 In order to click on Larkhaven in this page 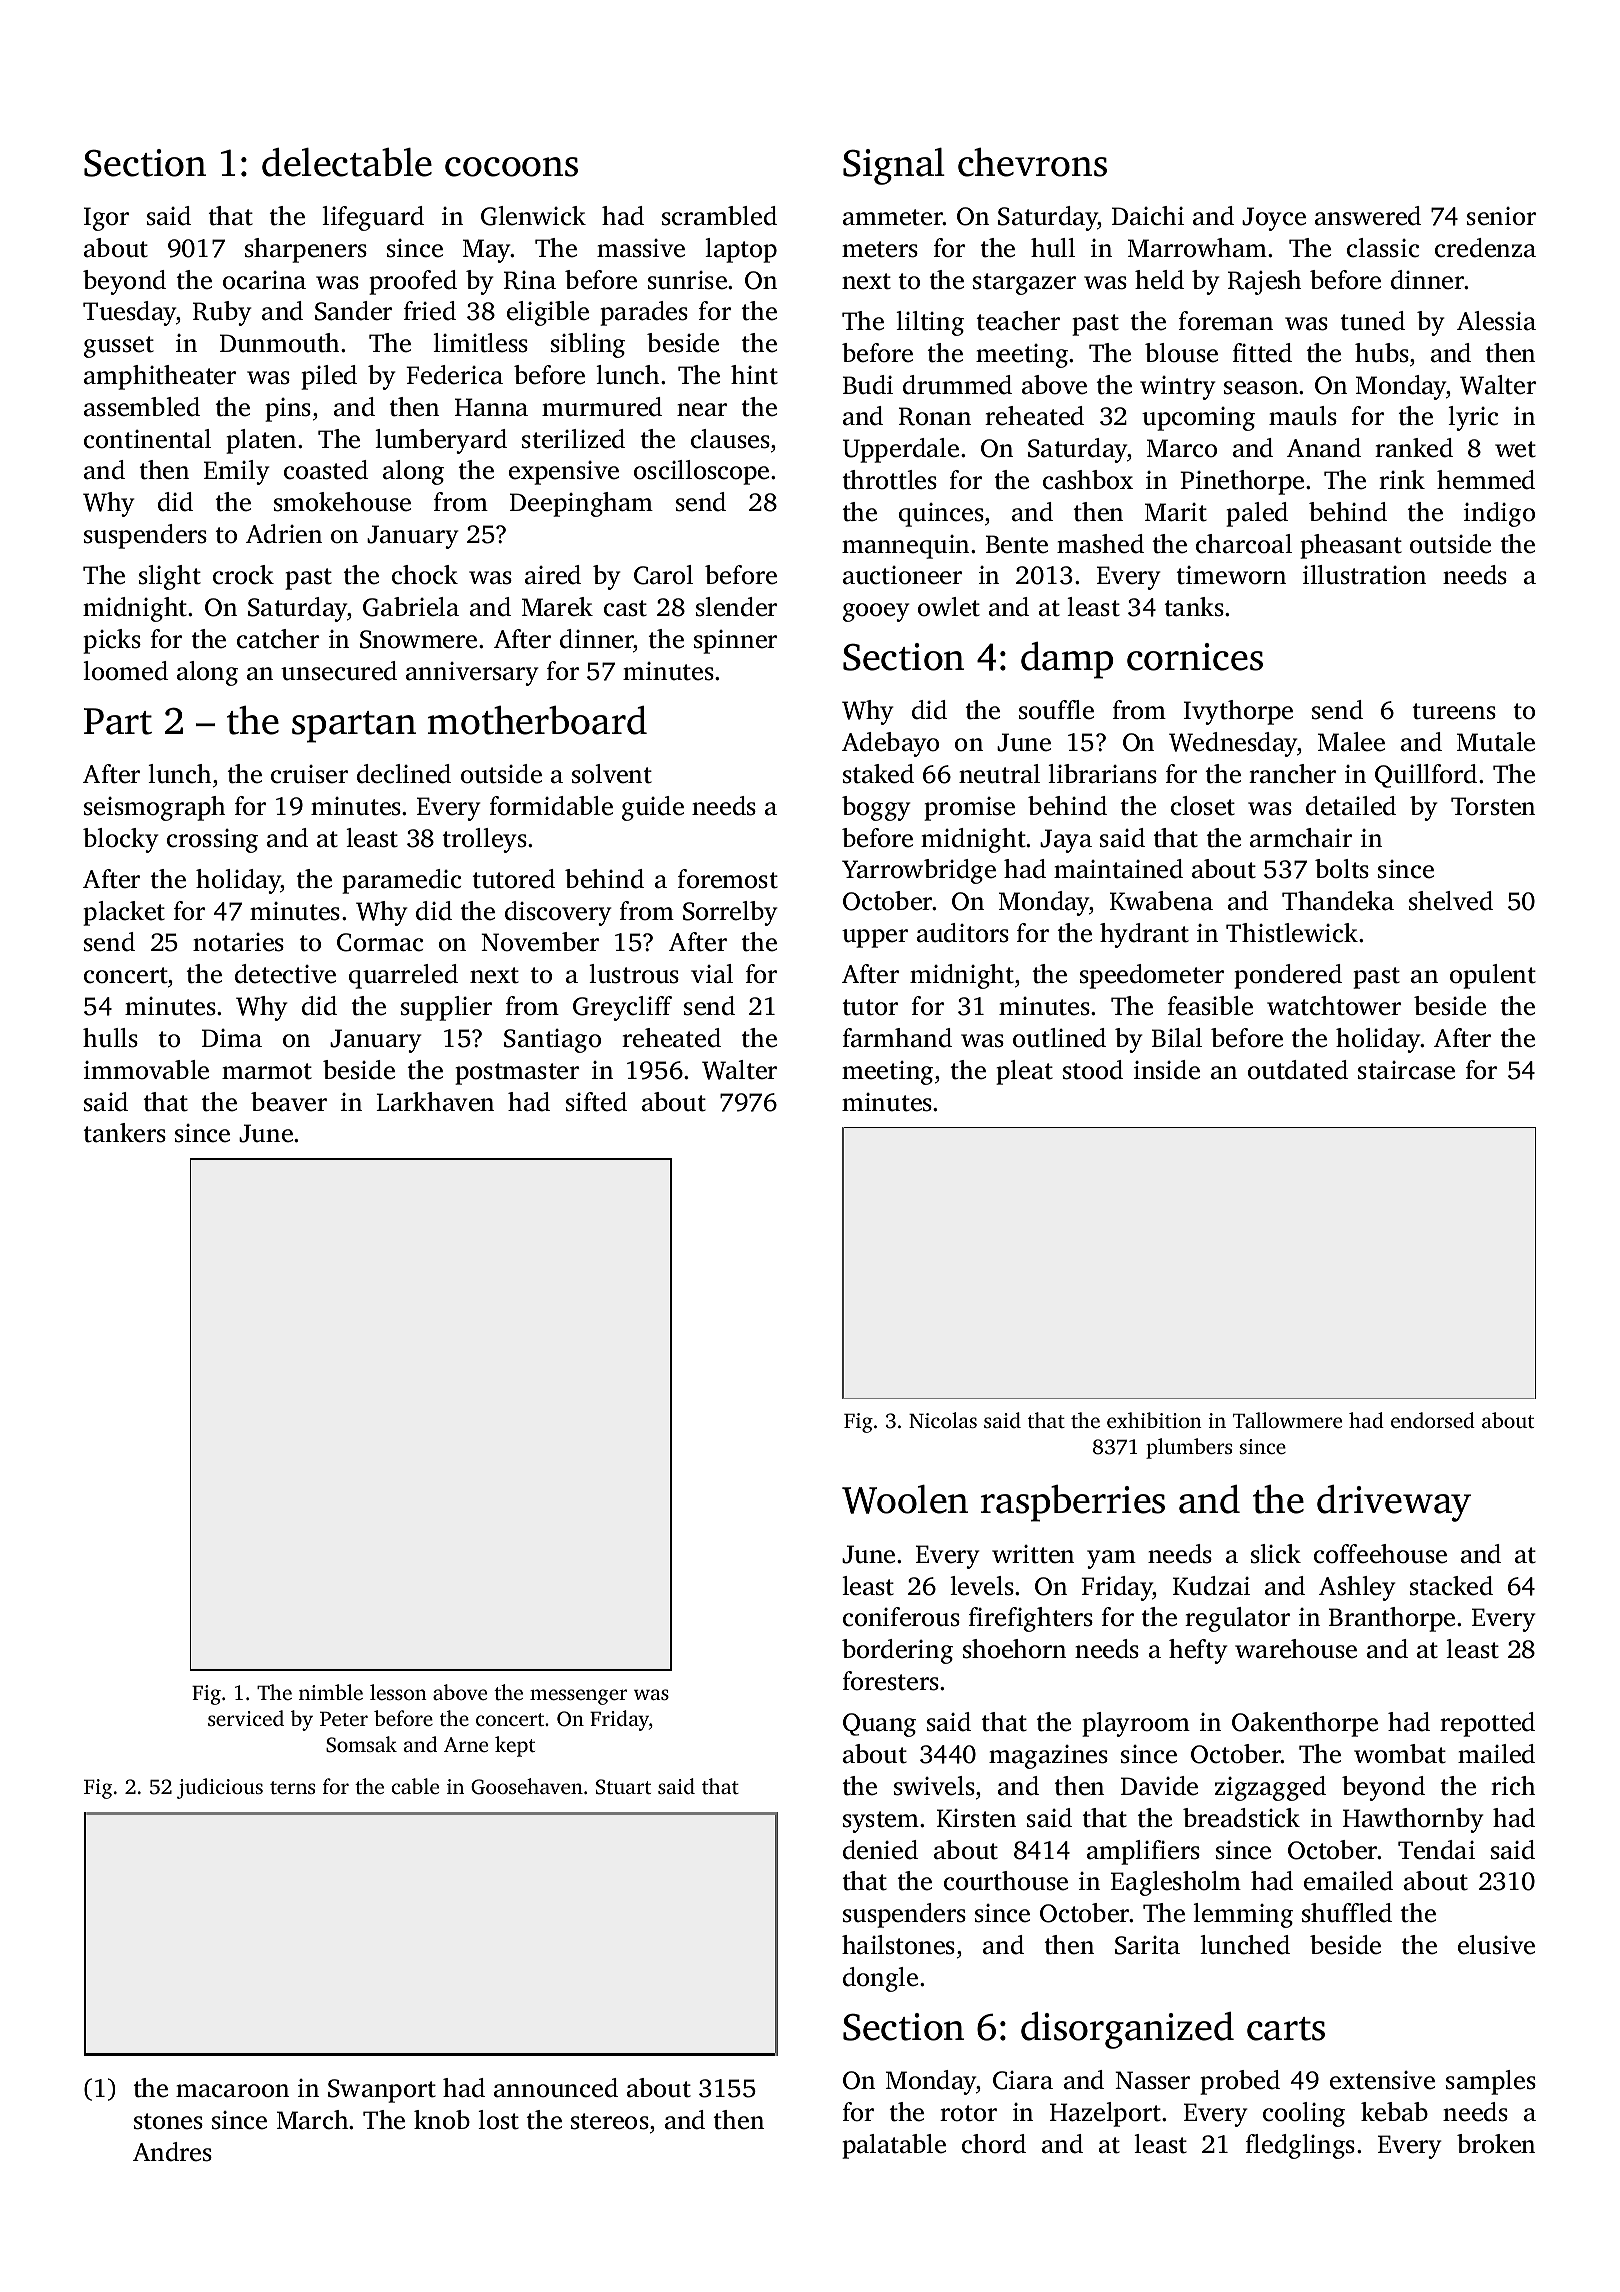, I will do `click(435, 1102)`.
